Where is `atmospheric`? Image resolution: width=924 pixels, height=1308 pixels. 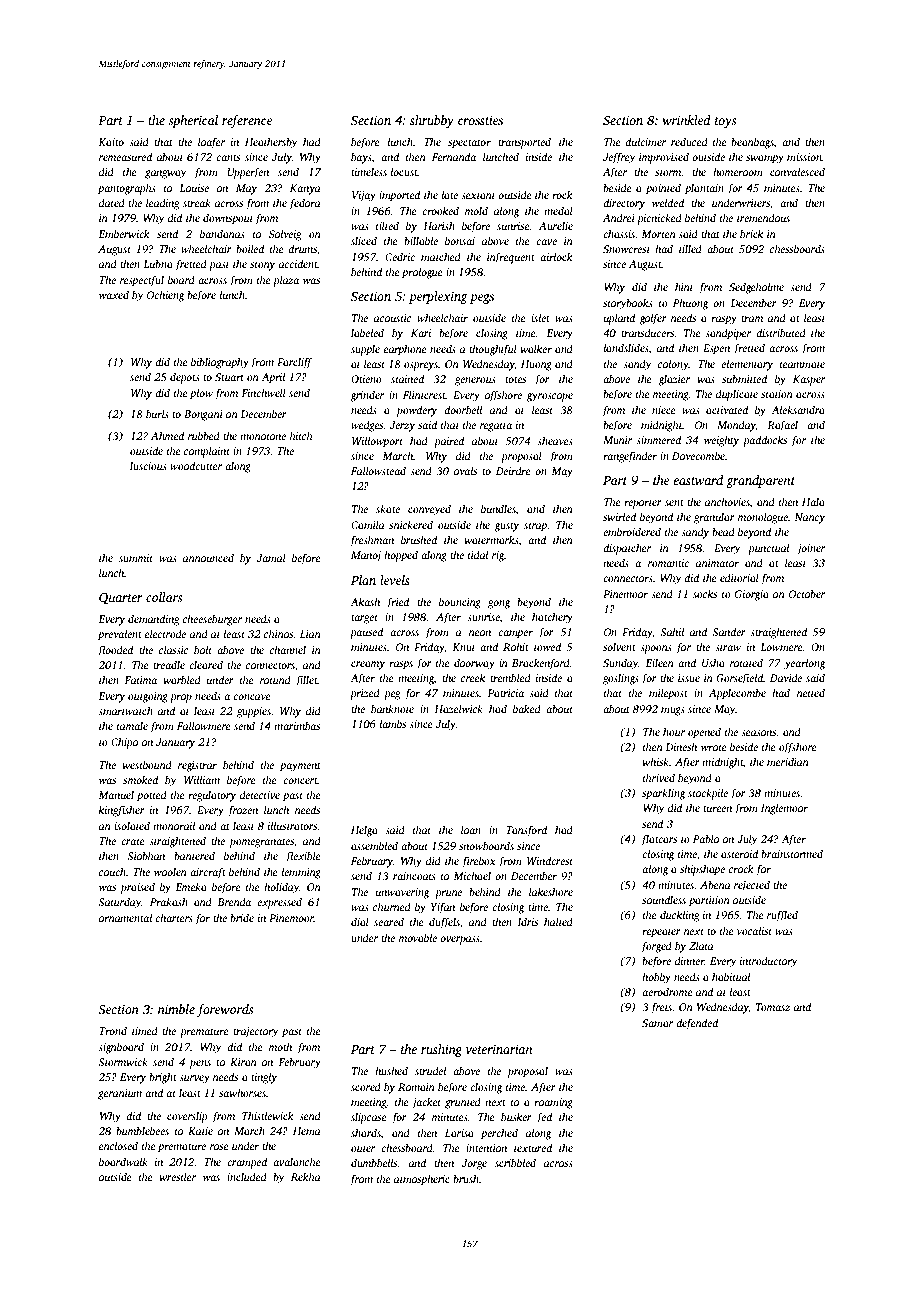 atmospheric is located at coordinates (422, 1180).
